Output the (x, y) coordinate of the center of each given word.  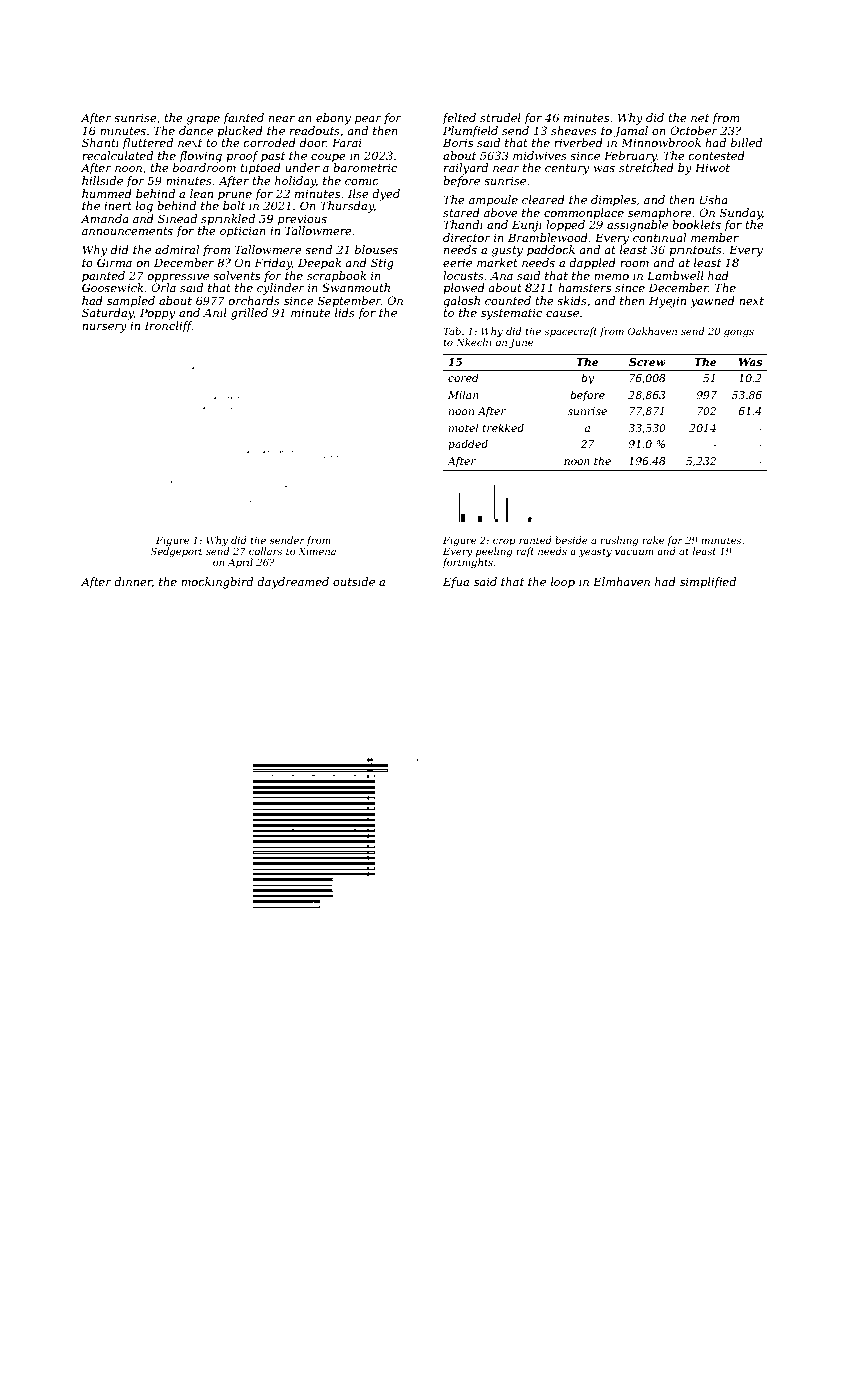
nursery (104, 328)
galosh (461, 302)
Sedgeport (176, 552)
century (567, 169)
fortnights (467, 563)
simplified (708, 583)
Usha (714, 199)
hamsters (584, 287)
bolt (234, 205)
